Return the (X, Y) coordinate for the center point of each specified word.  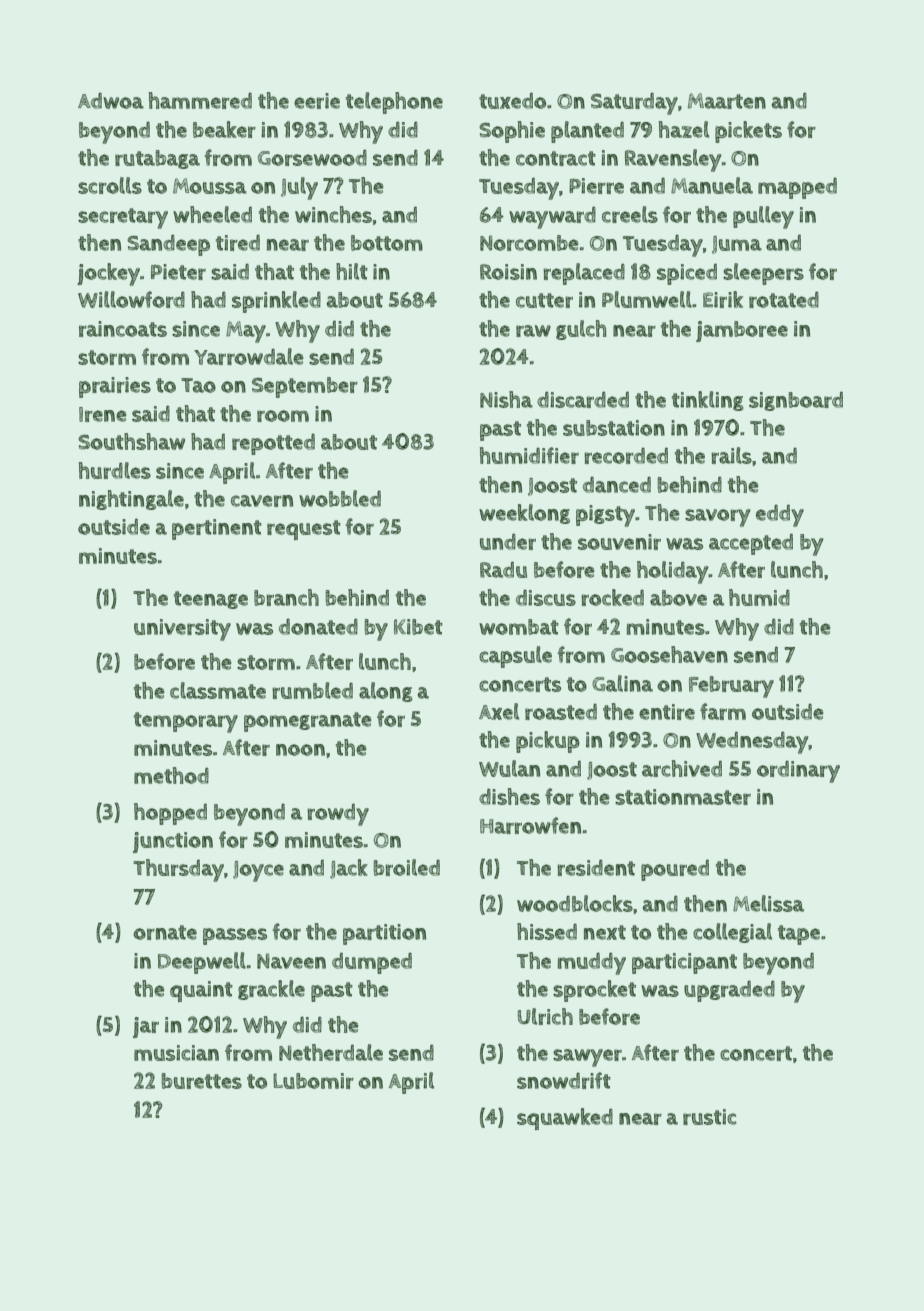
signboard (796, 401)
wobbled (340, 498)
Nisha (506, 399)
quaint (201, 991)
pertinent (217, 529)
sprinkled (276, 302)
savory (718, 518)
